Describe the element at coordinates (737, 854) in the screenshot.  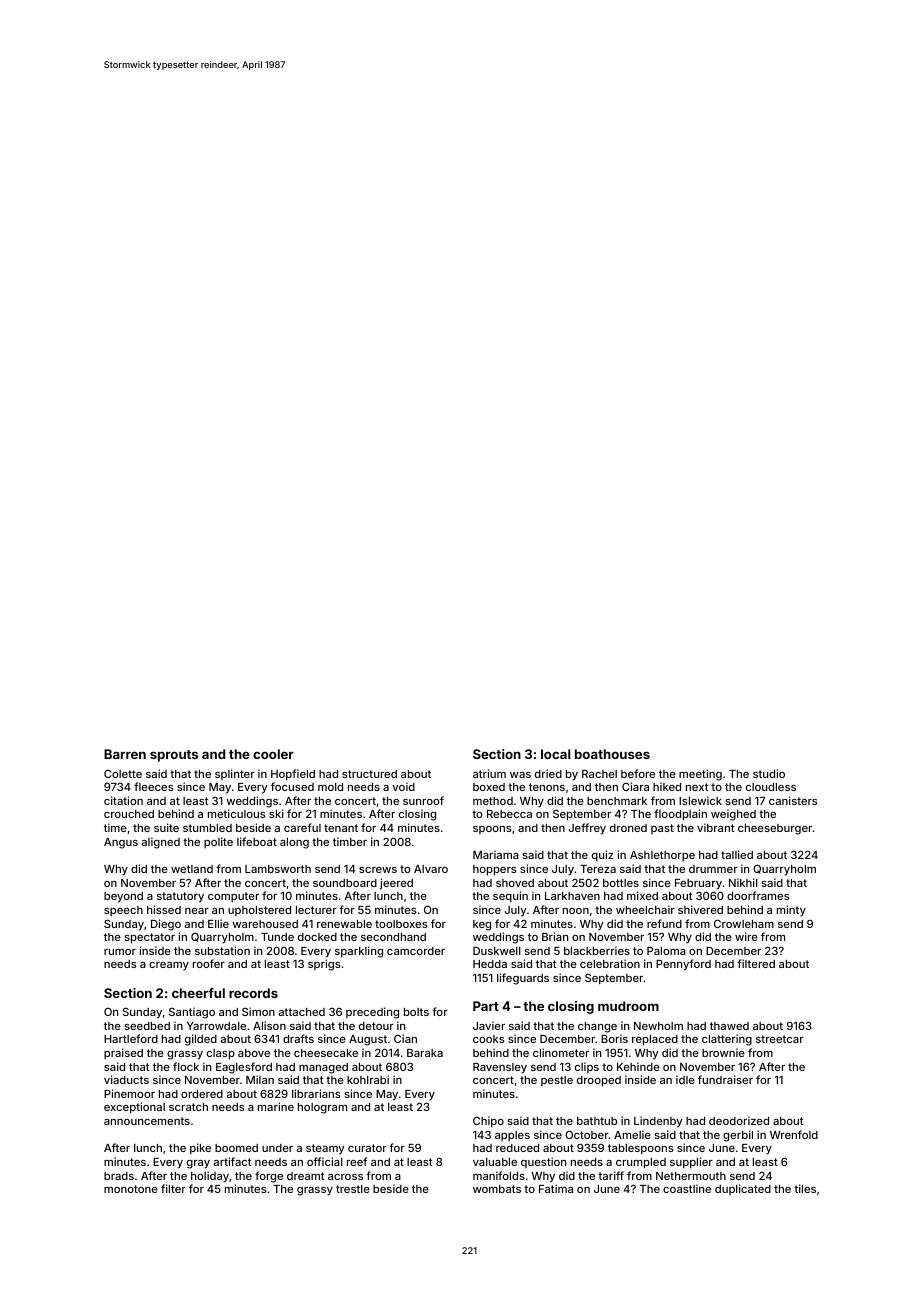
I see `tallied` at that location.
